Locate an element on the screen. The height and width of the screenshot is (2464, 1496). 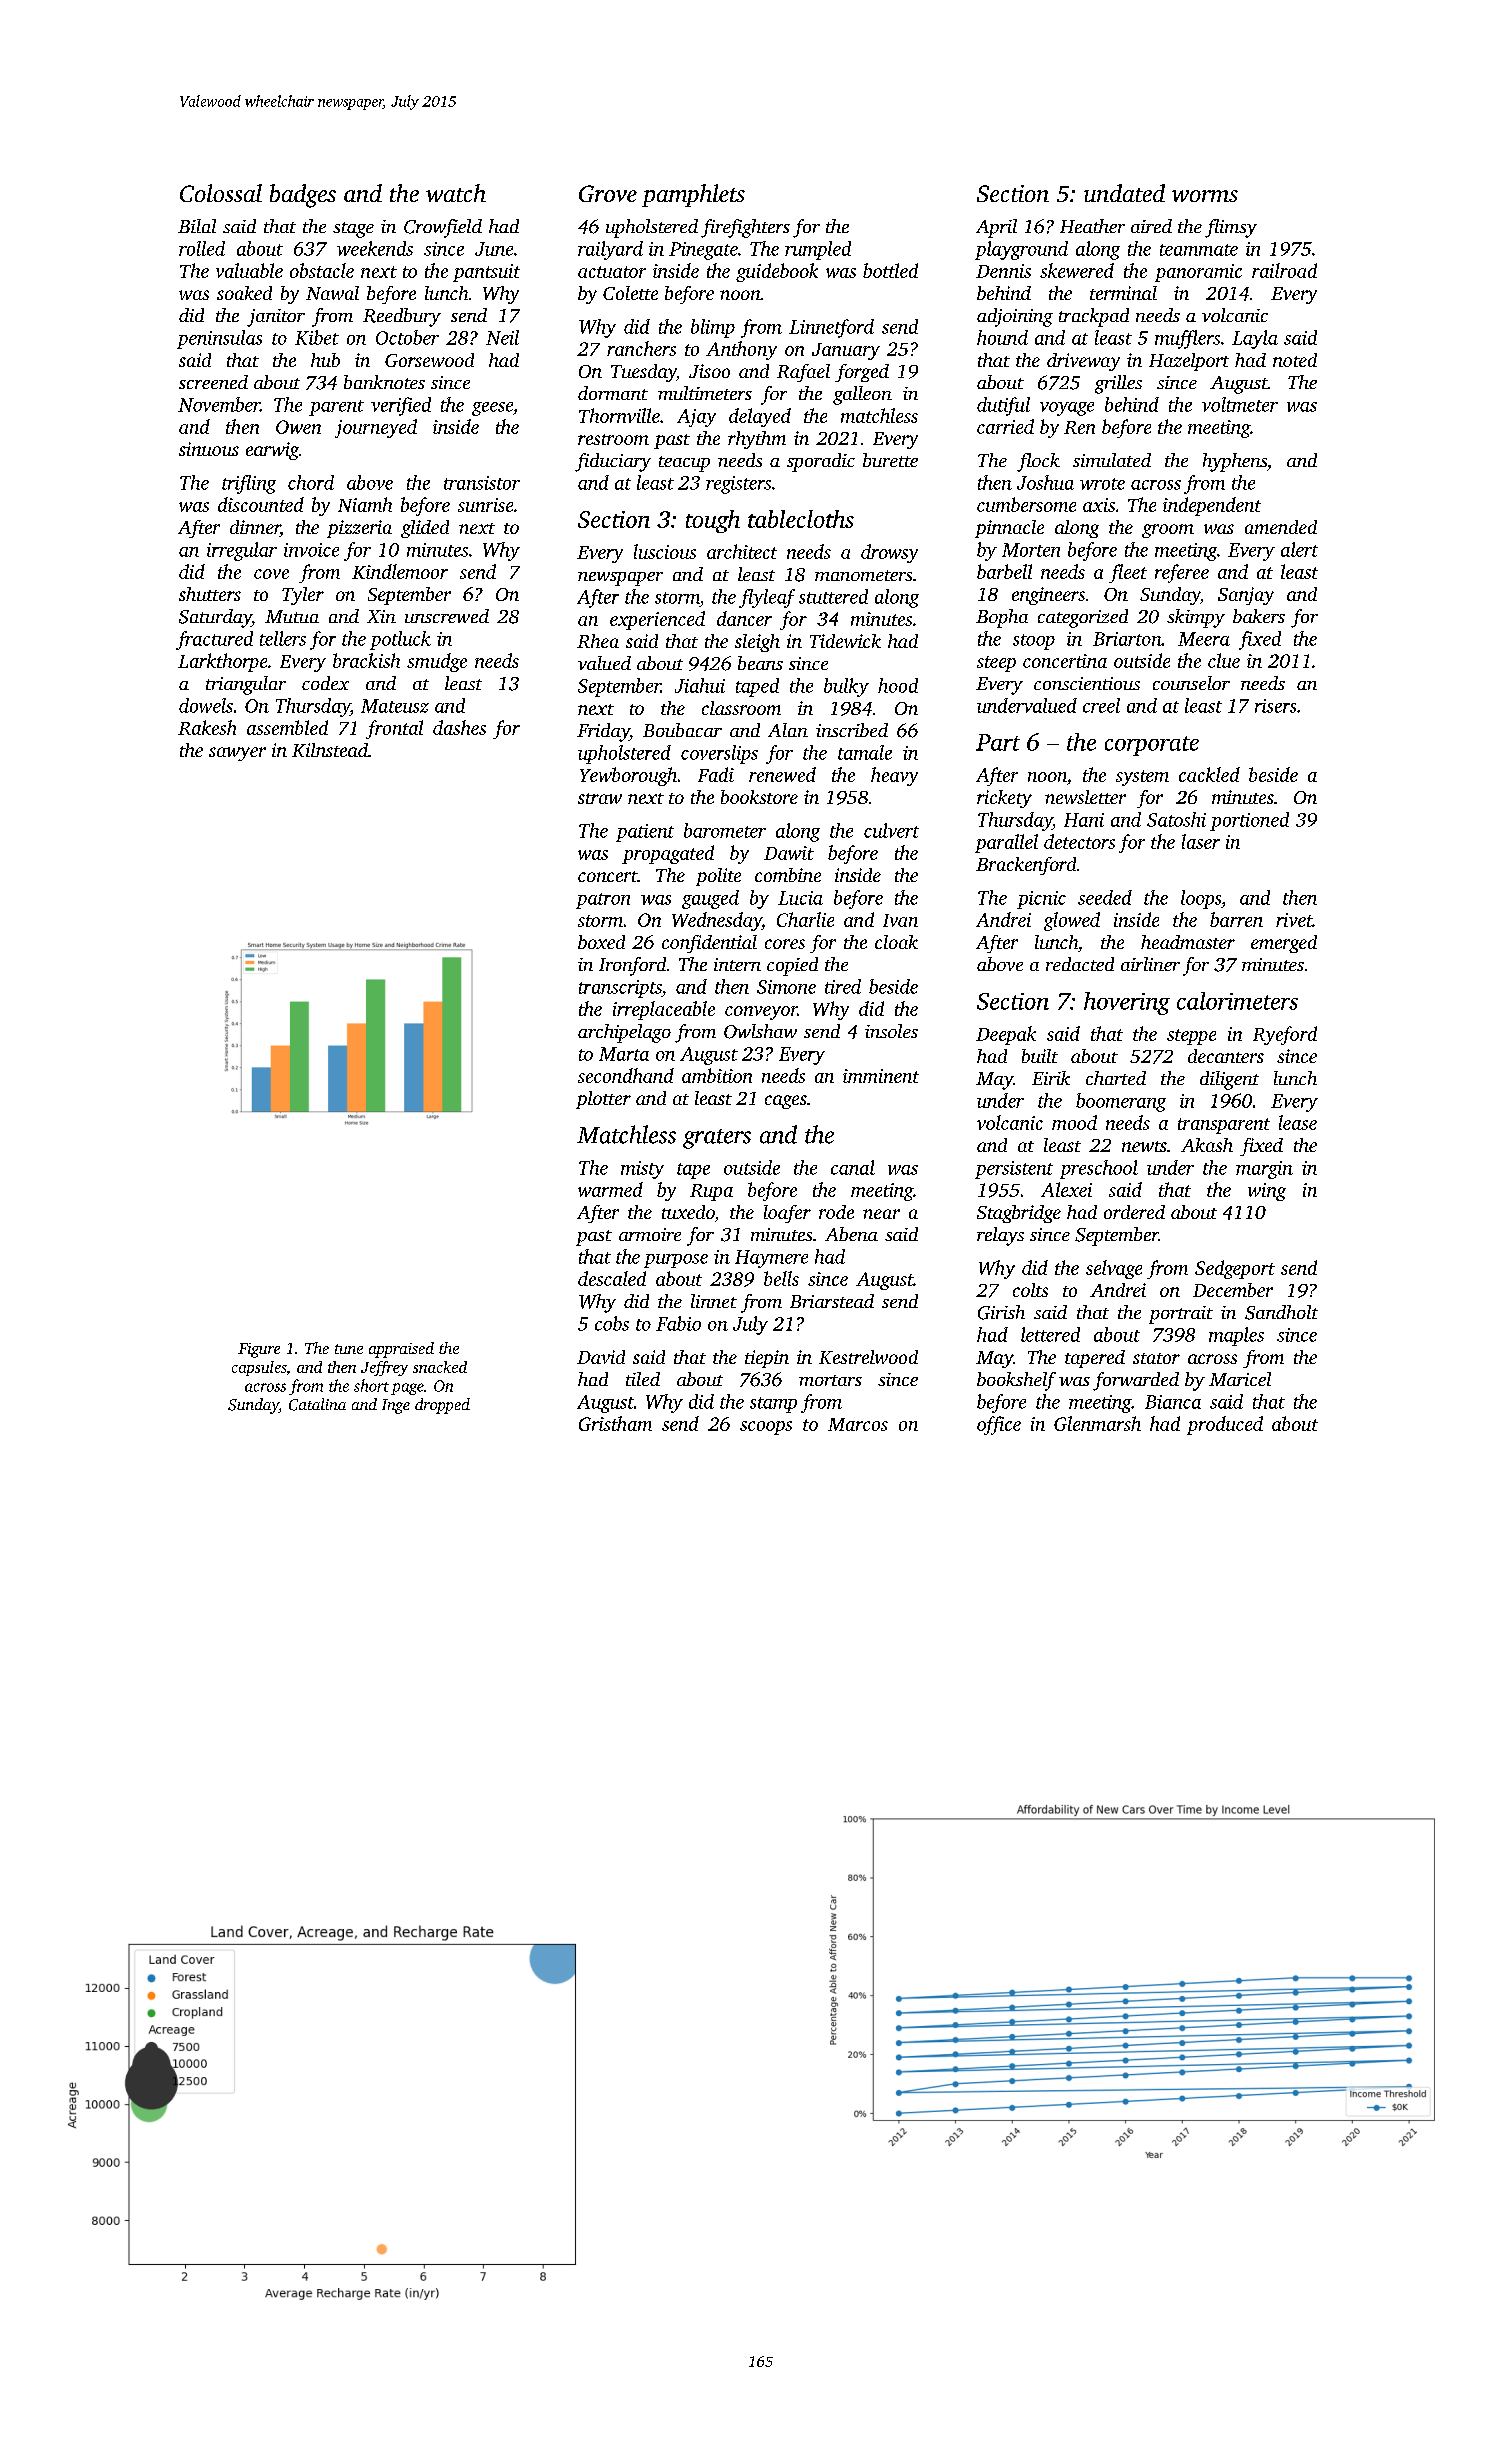
undated is located at coordinates (1124, 193).
